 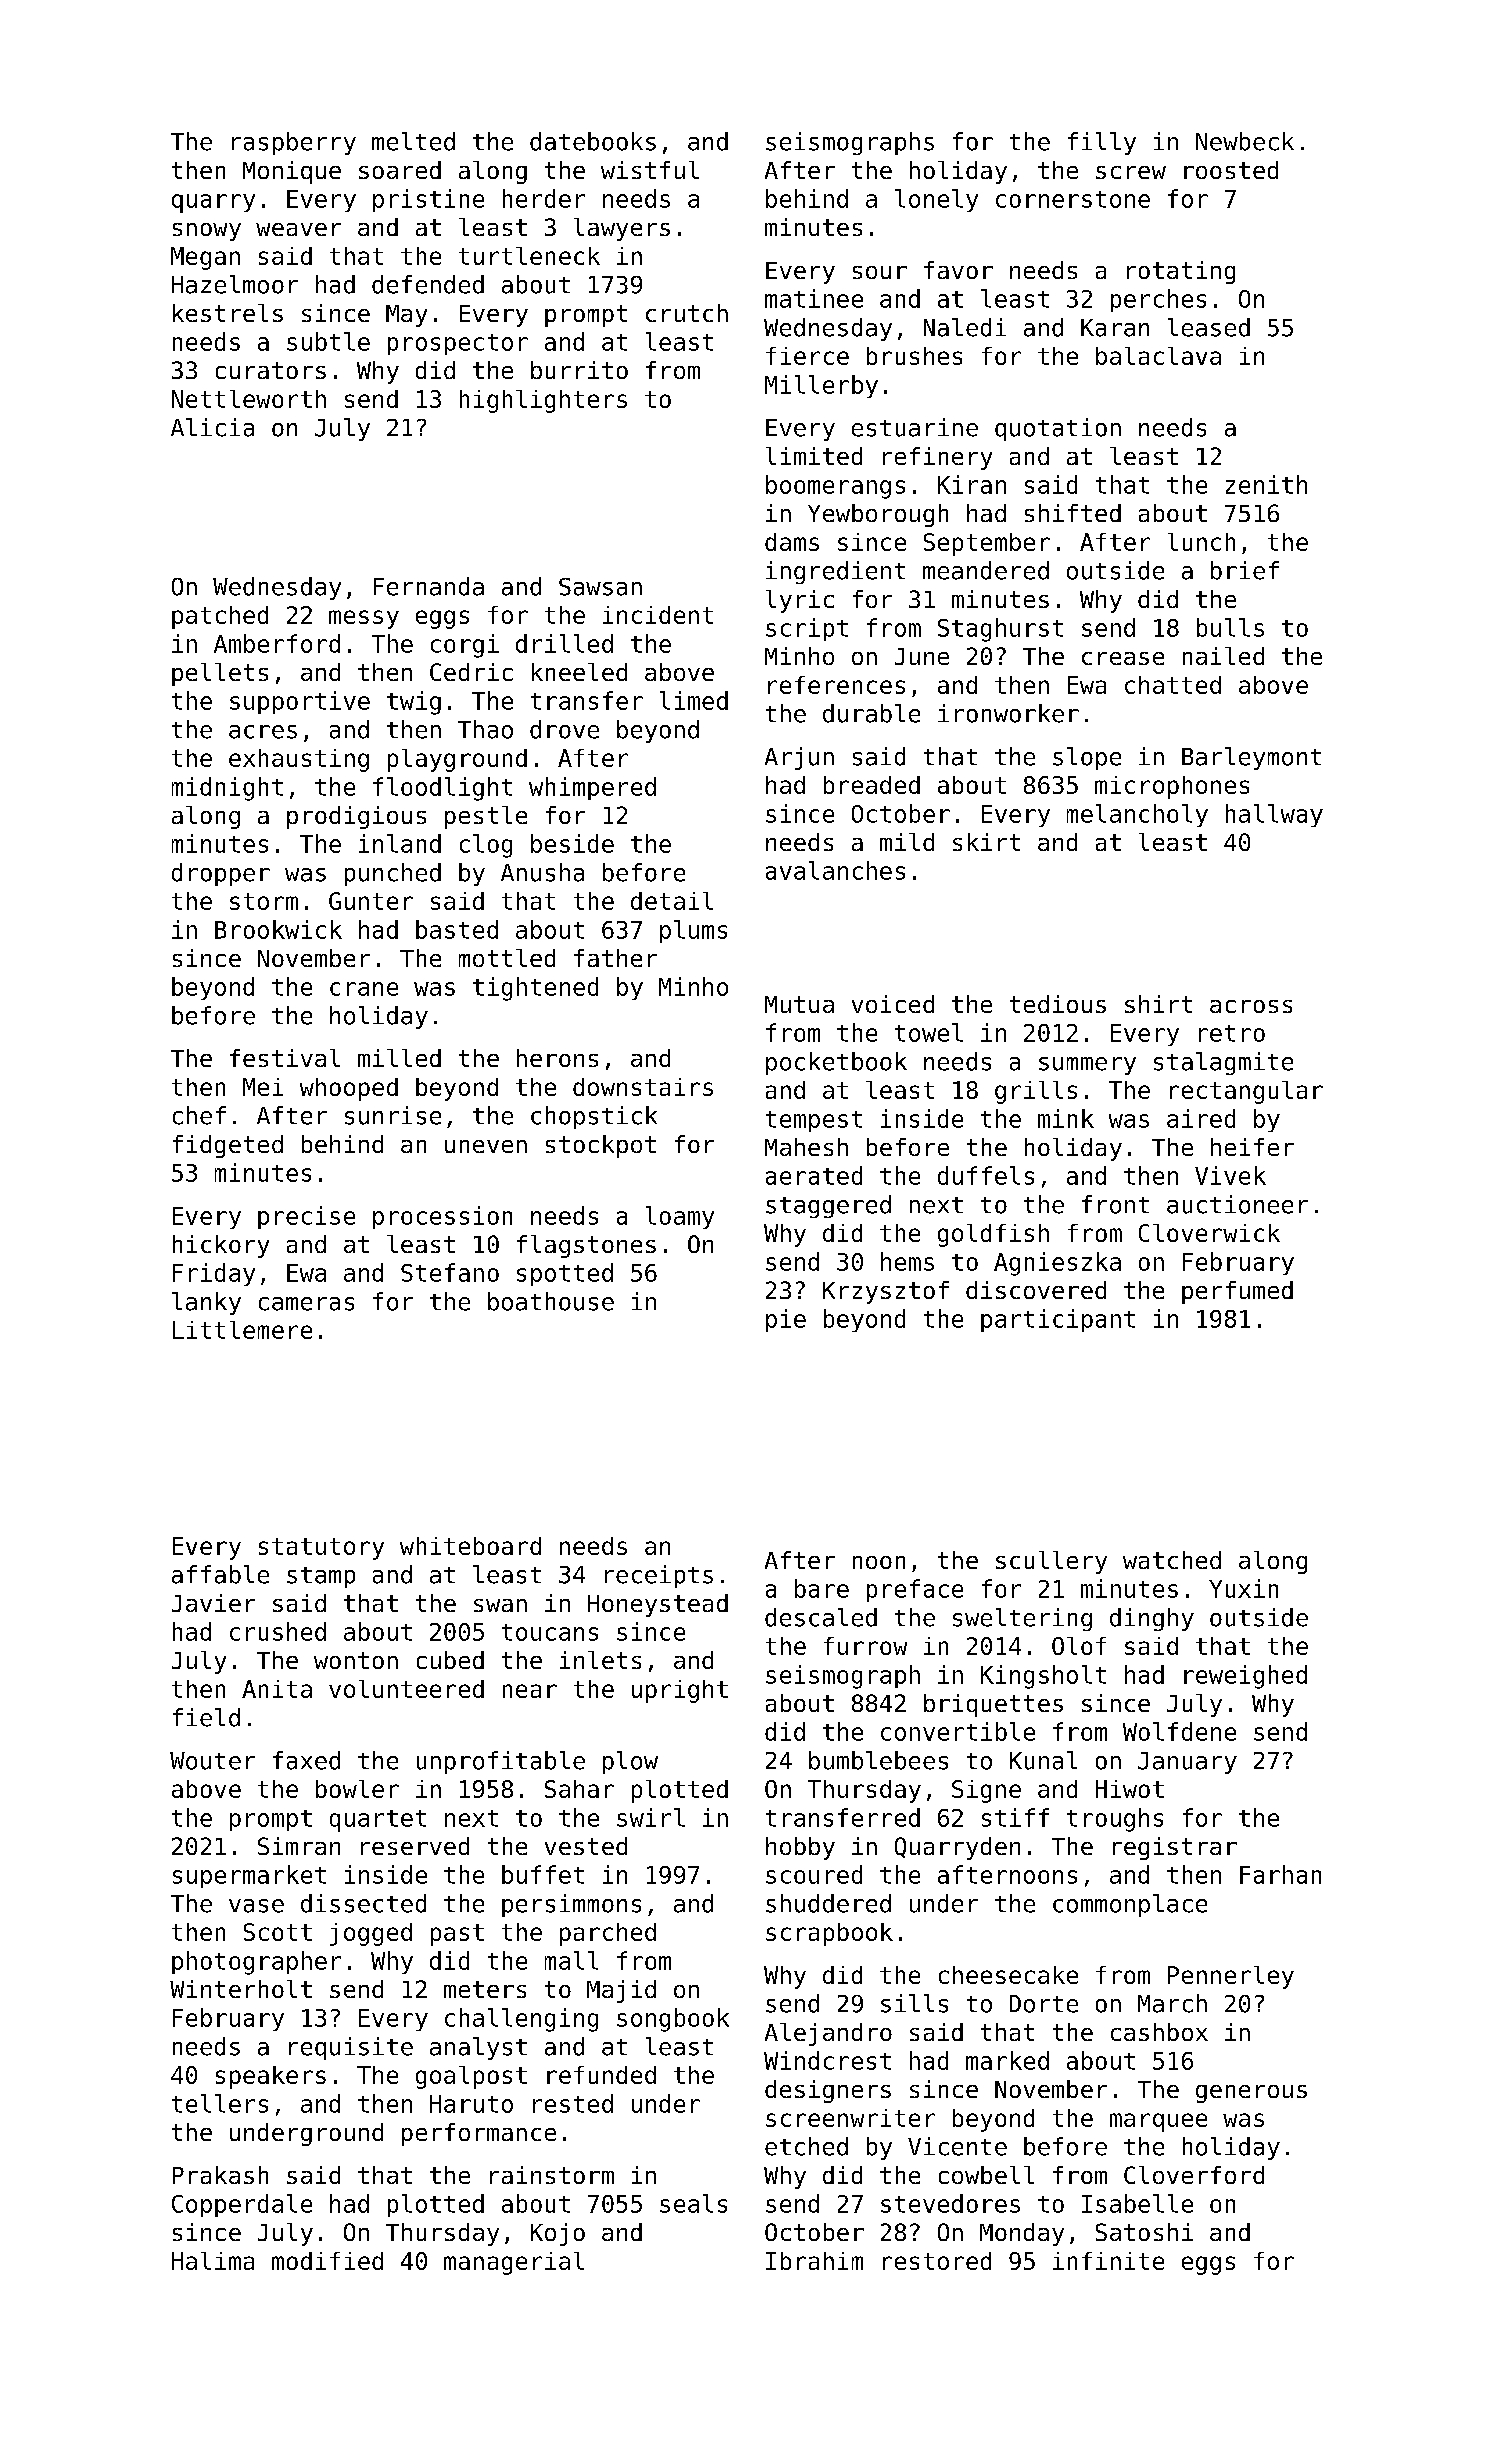 I want to click on skirt, so click(x=986, y=842).
